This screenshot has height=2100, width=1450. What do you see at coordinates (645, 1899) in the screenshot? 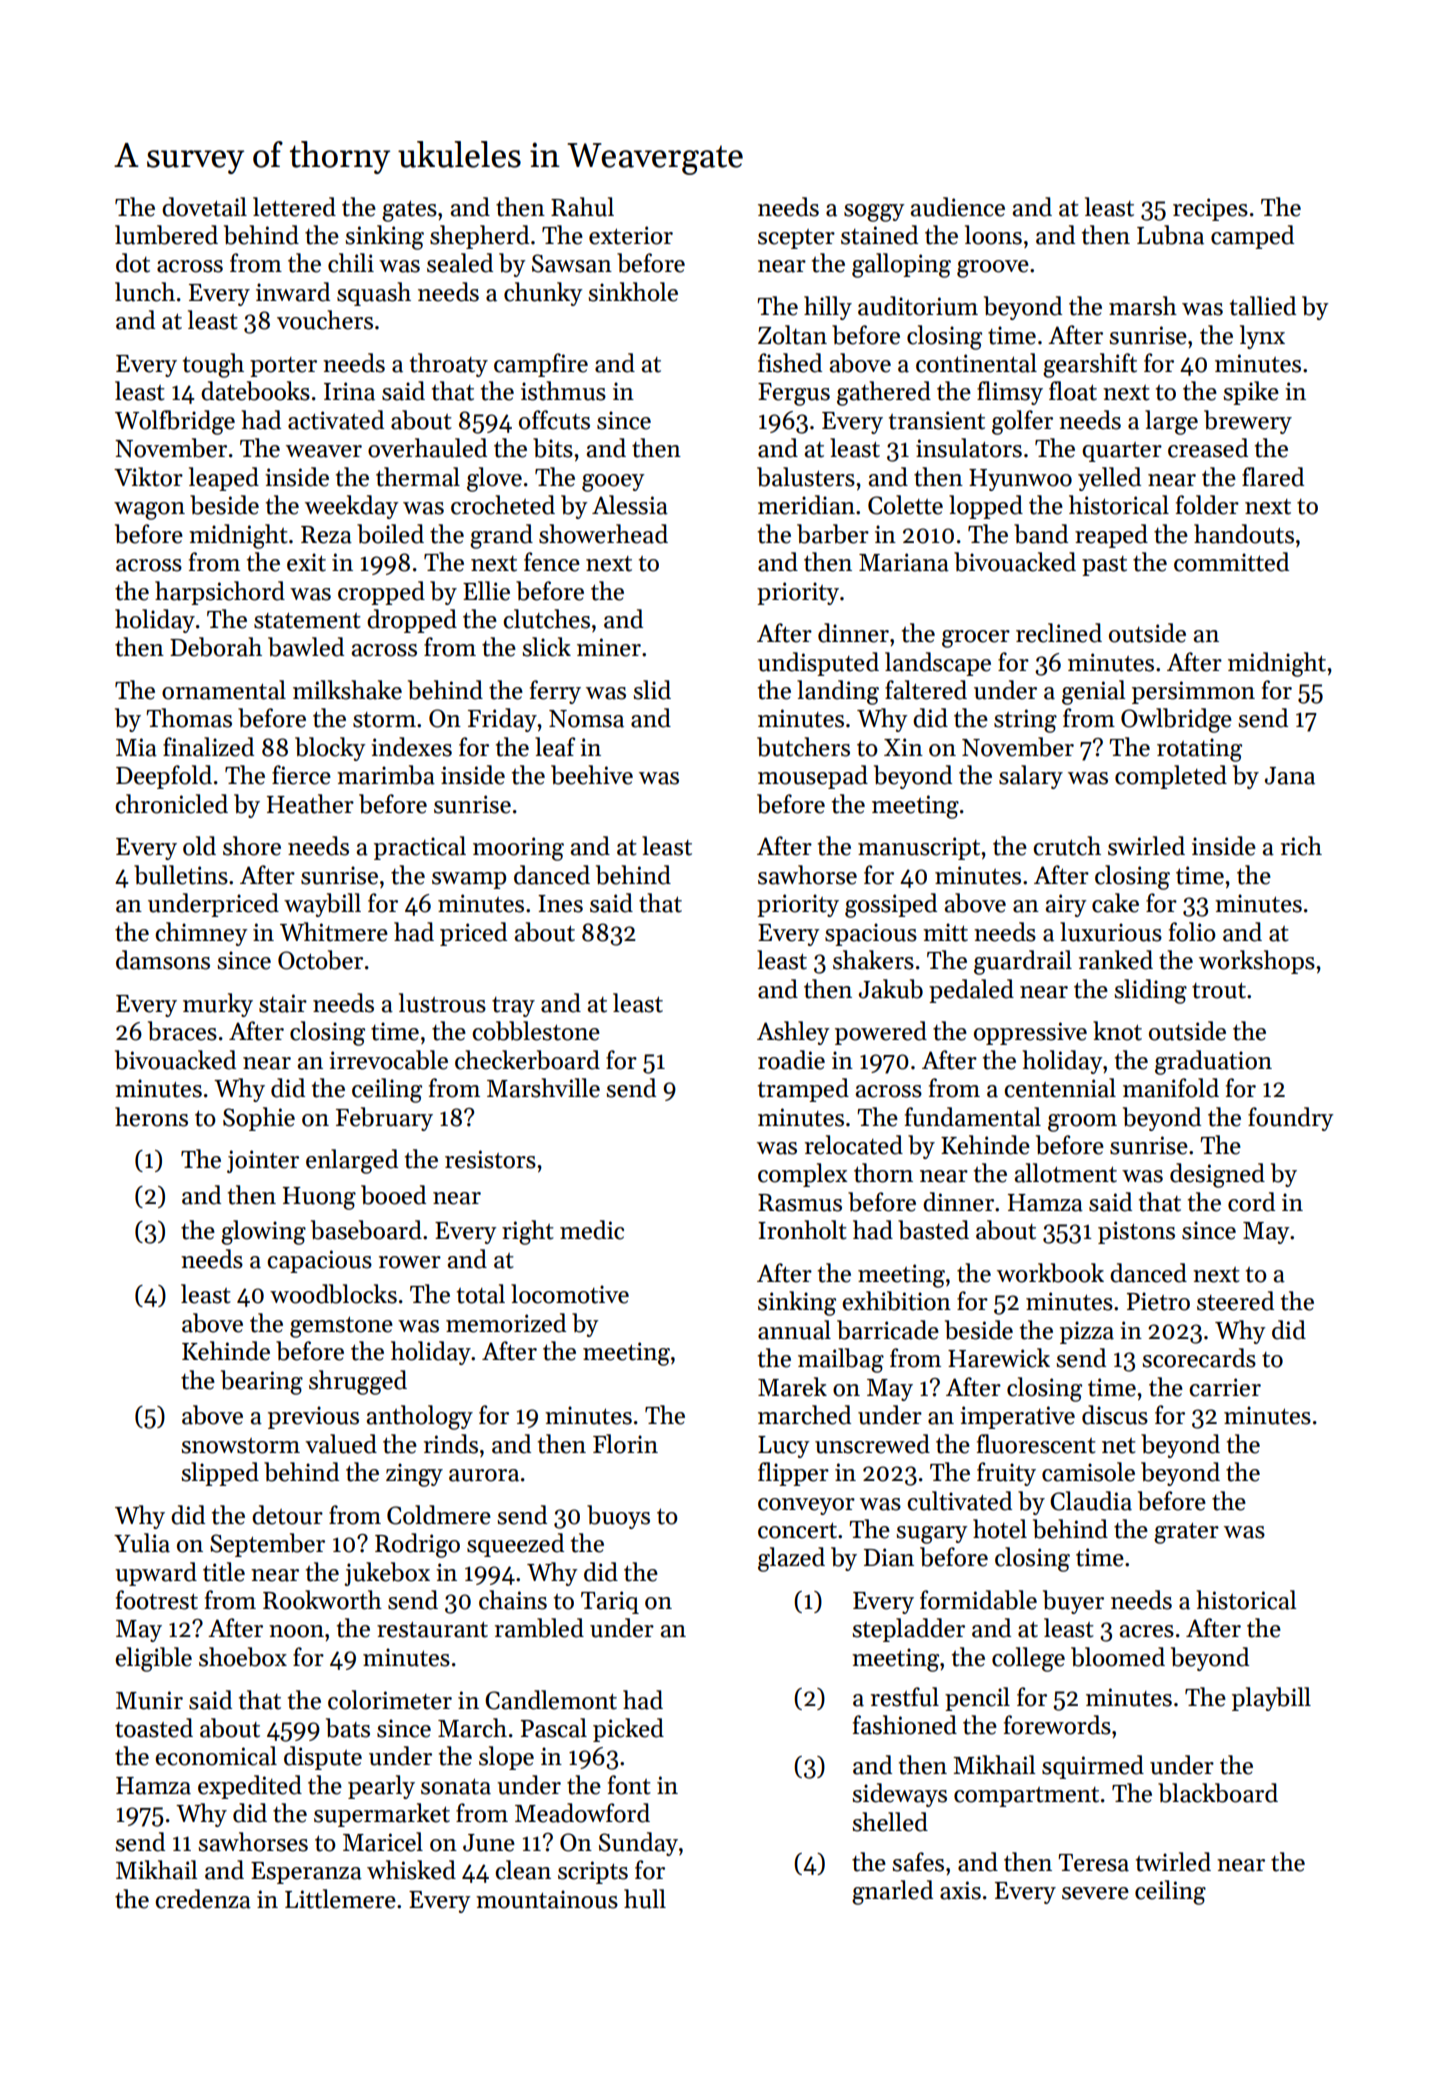
I see `hull` at bounding box center [645, 1899].
